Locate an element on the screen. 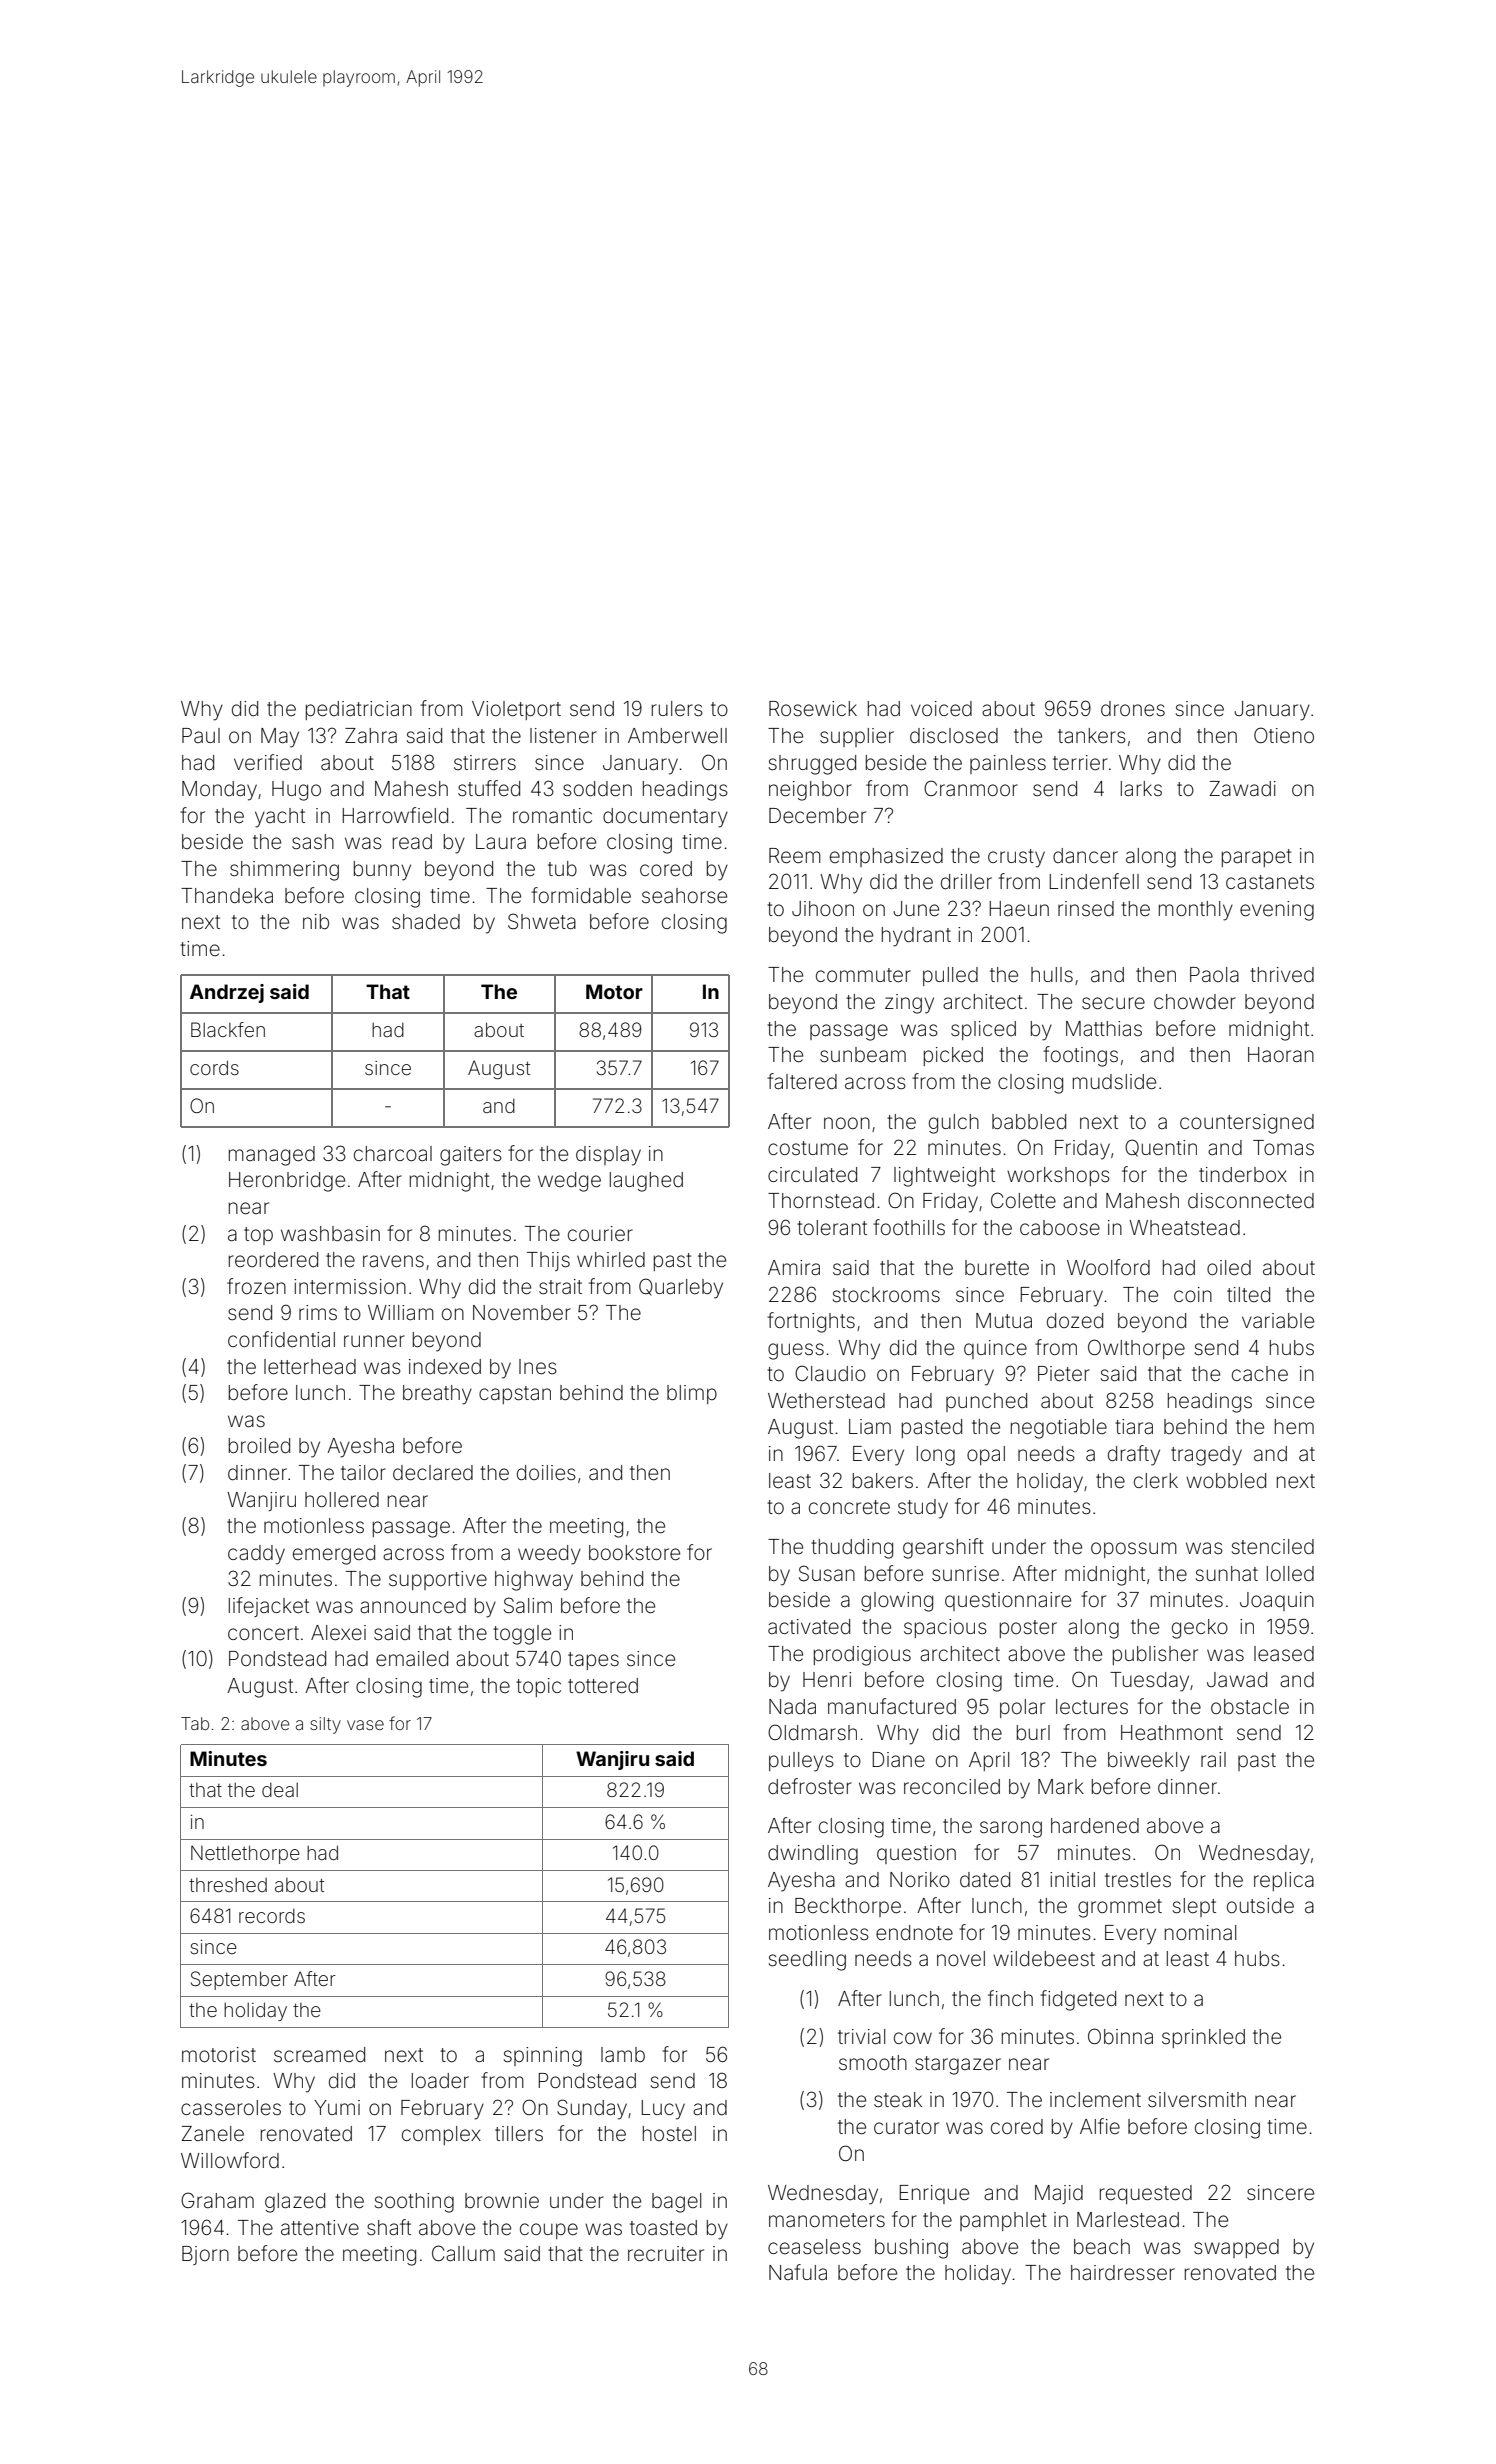 This screenshot has width=1496, height=2464. loader is located at coordinates (440, 2081).
